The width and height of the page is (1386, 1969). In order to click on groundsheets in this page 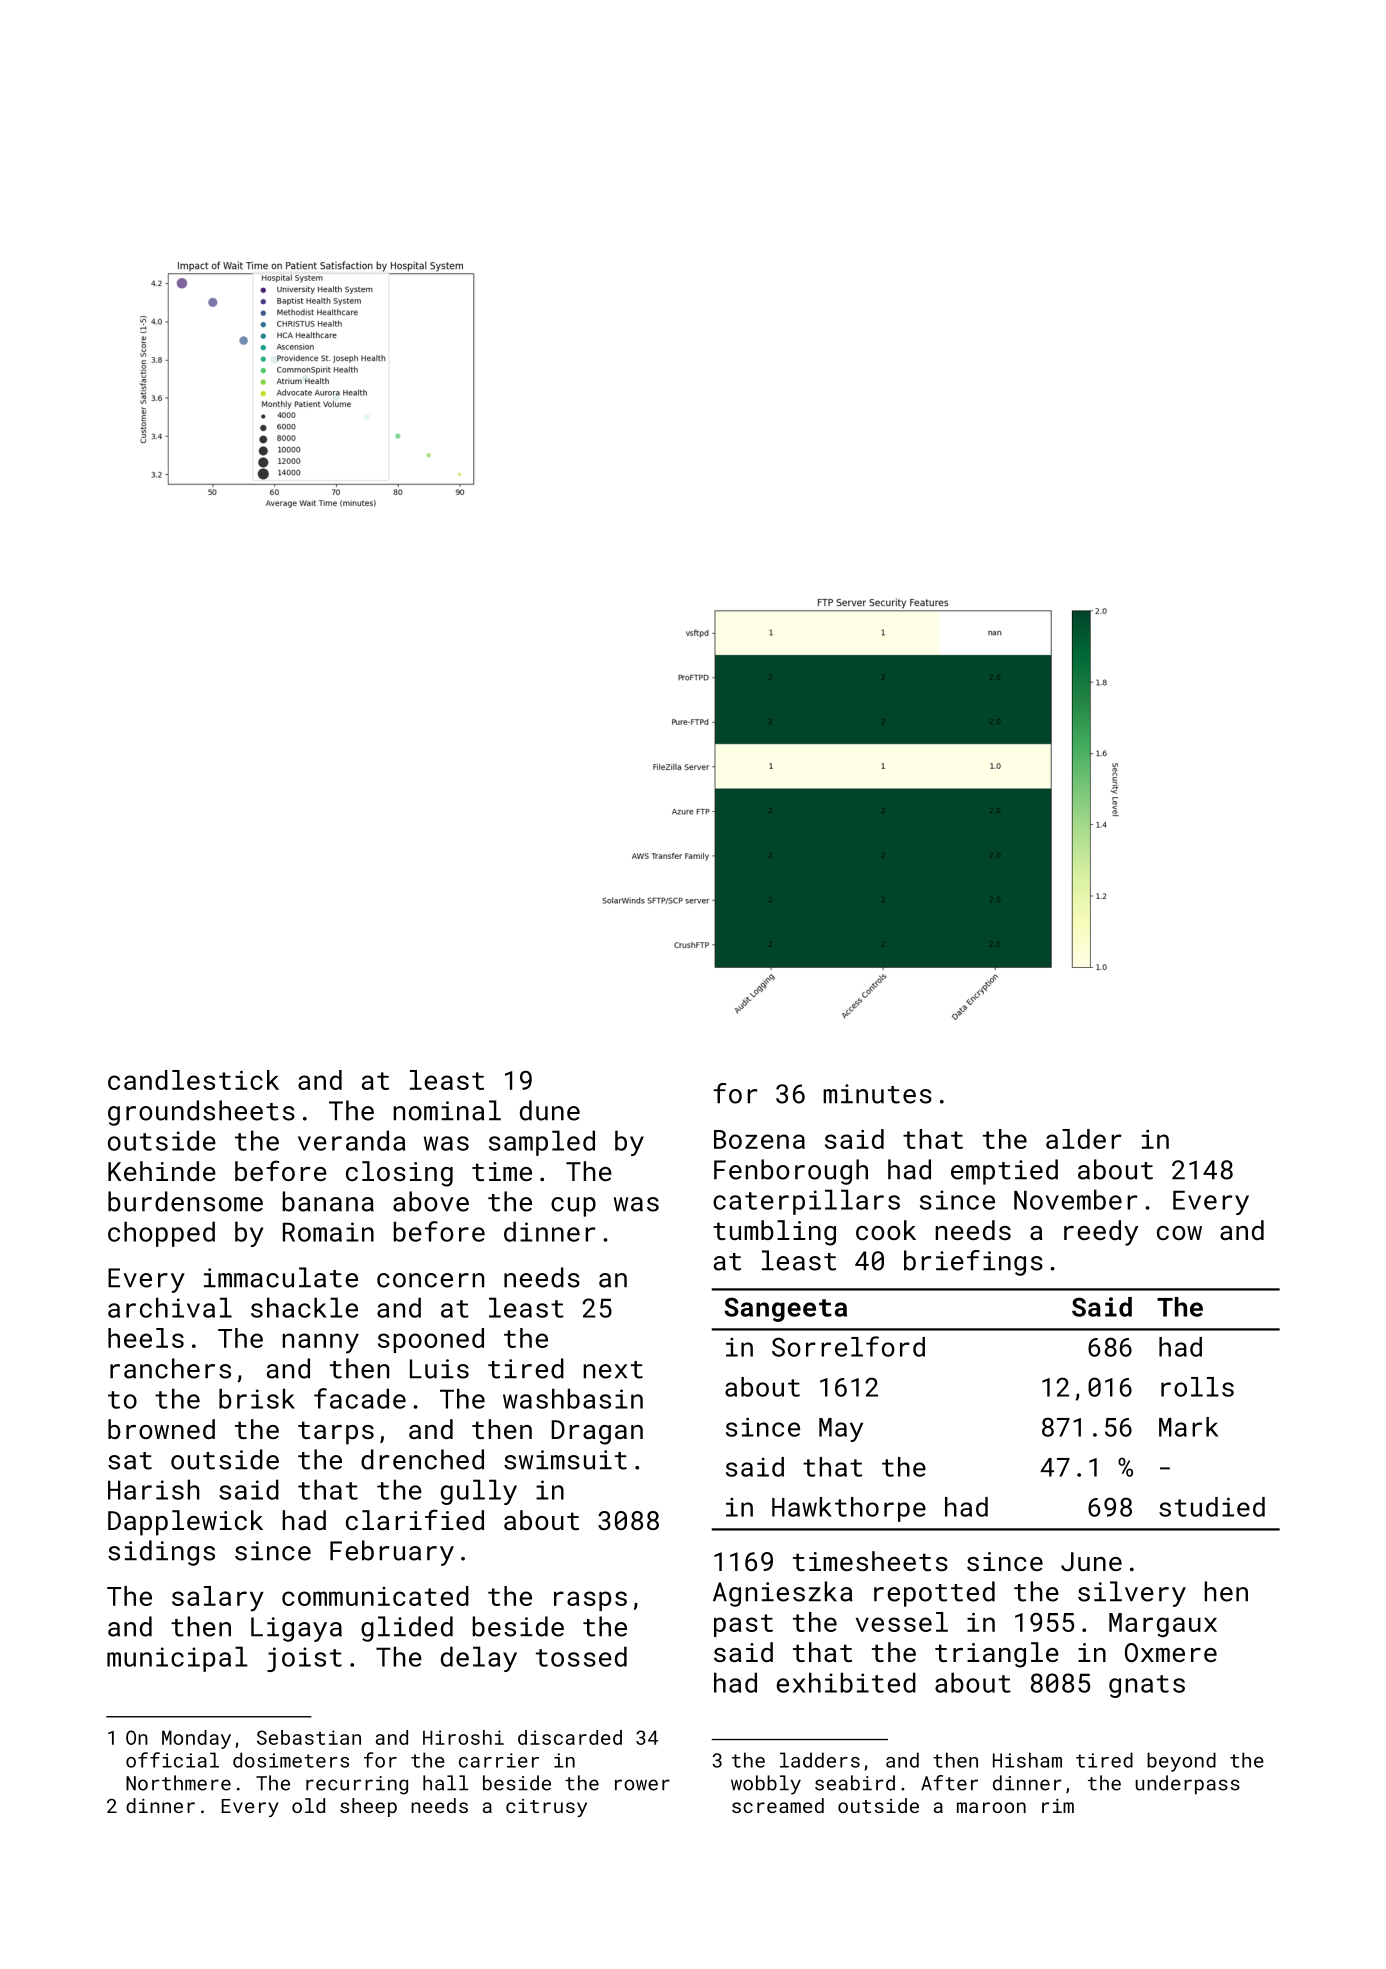, I will do `click(201, 1113)`.
